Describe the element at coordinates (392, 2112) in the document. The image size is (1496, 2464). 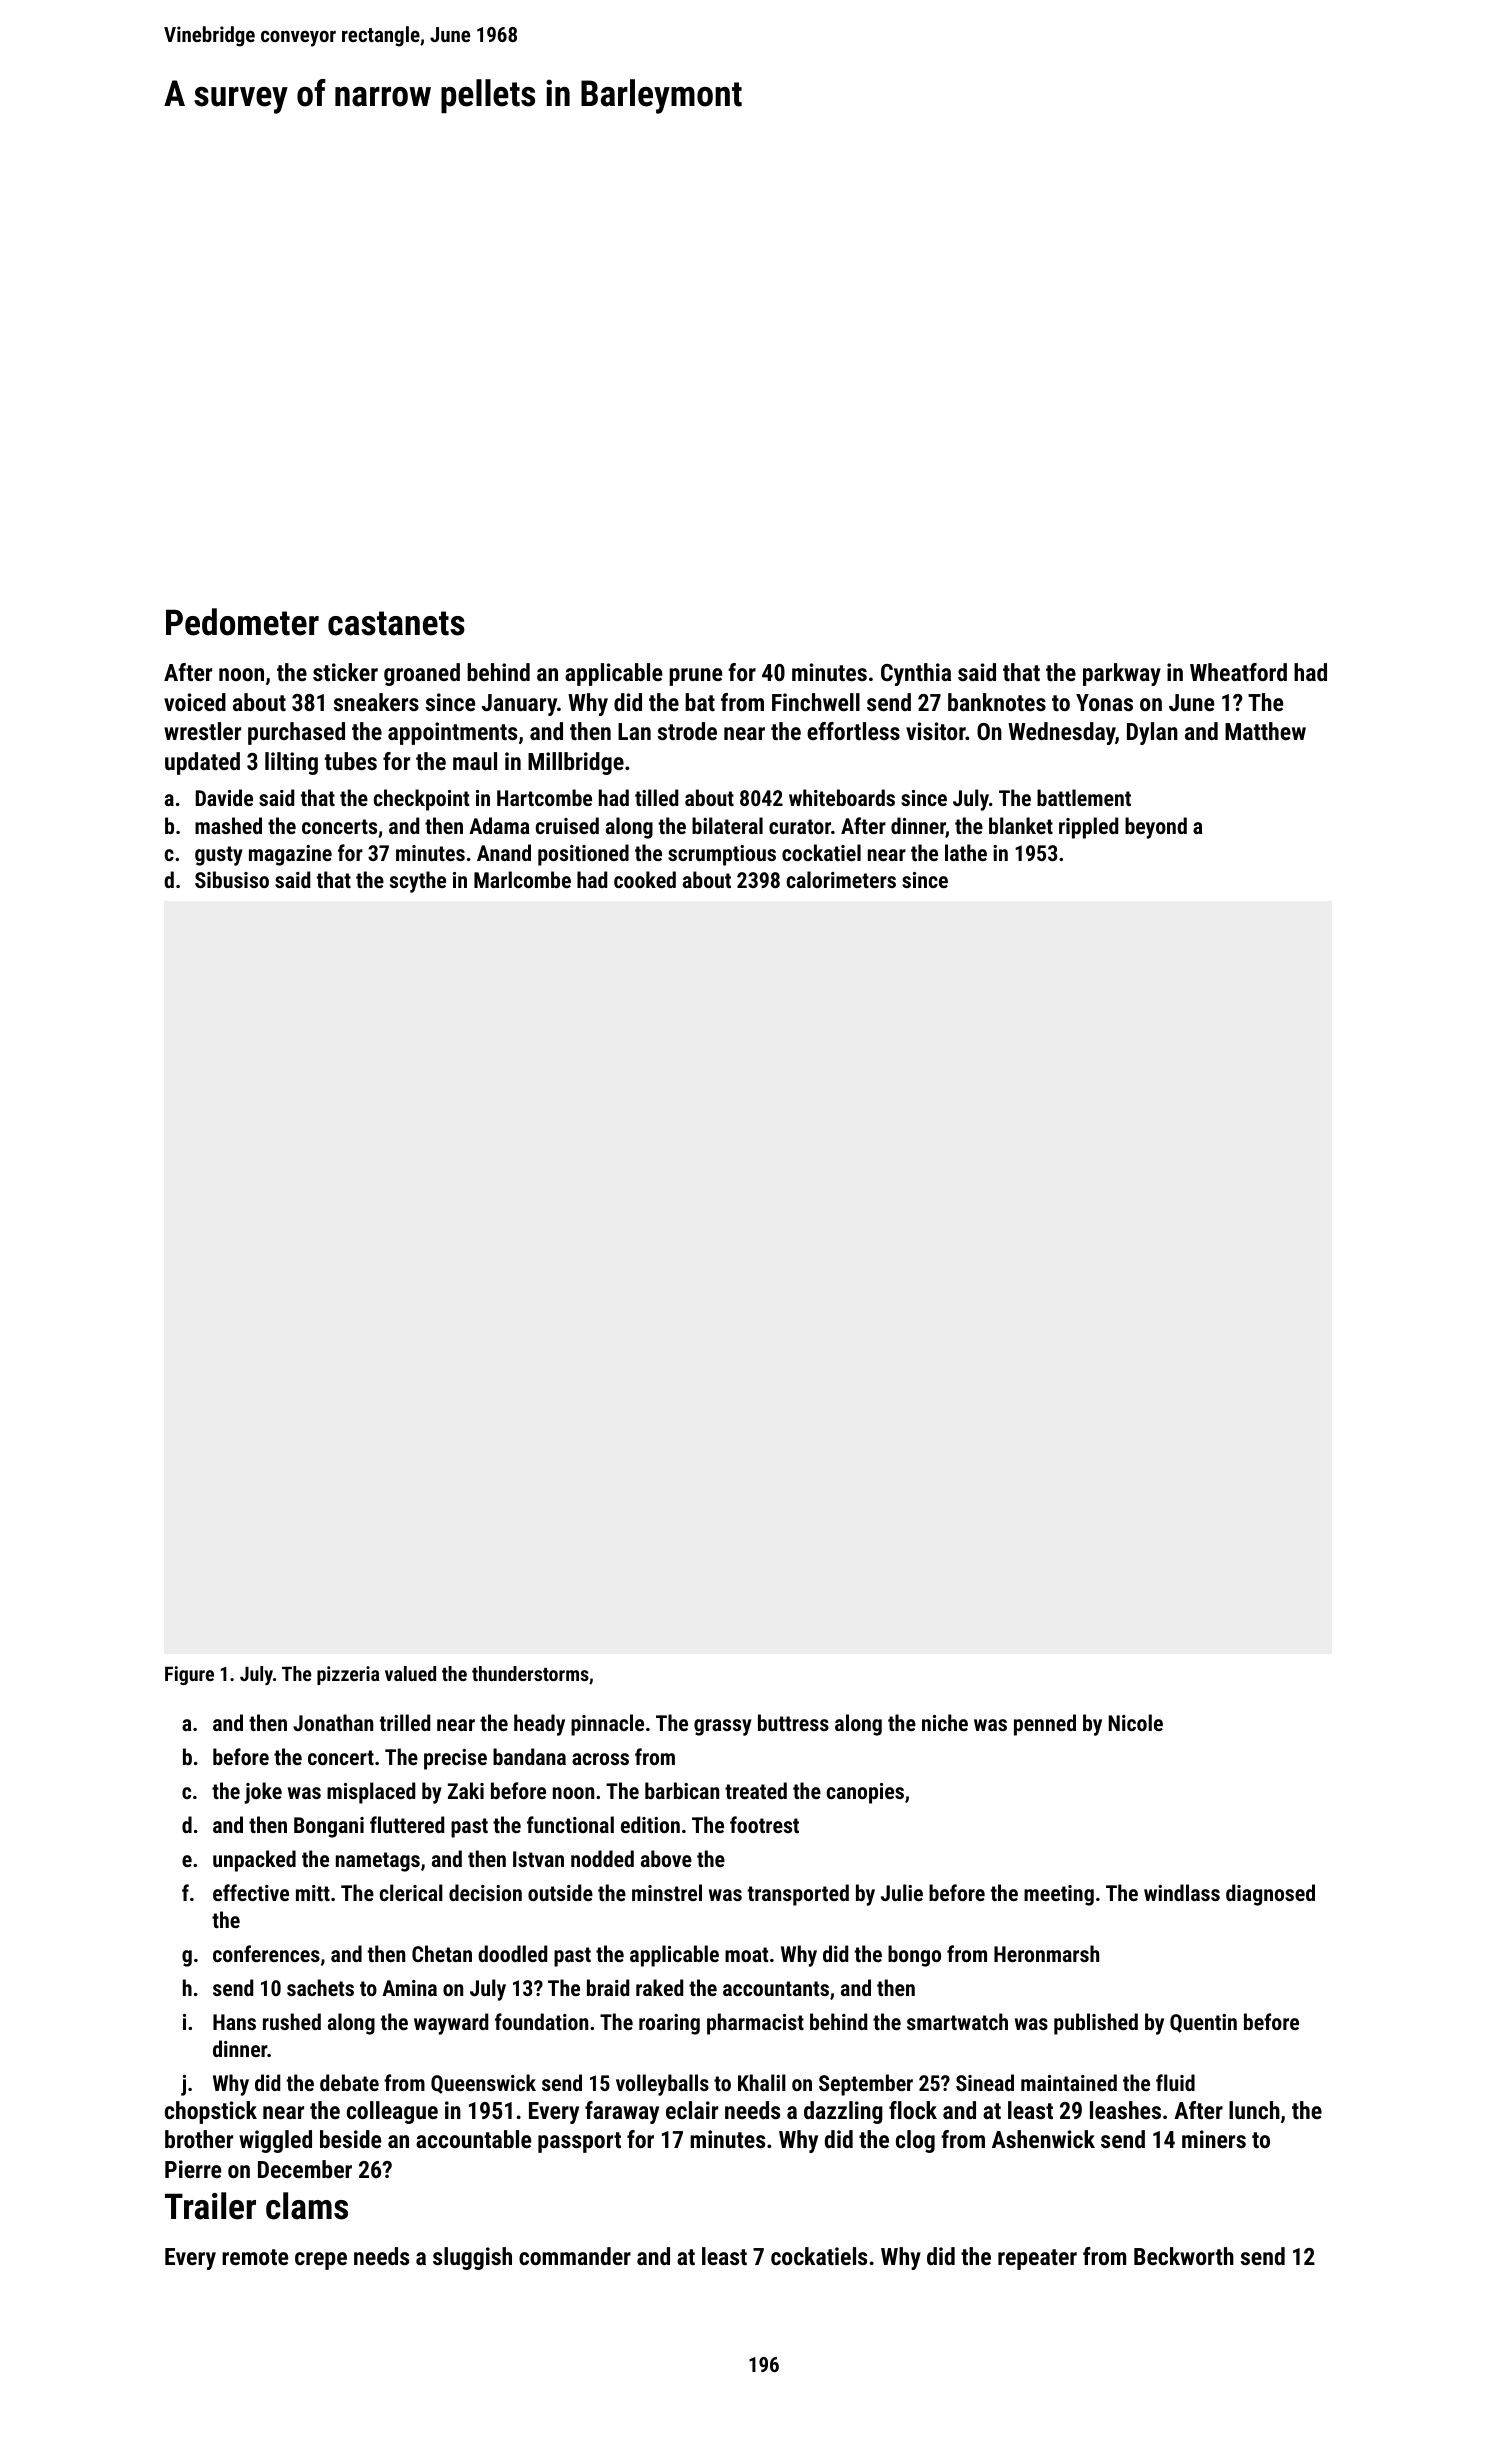
I see `colleague` at that location.
